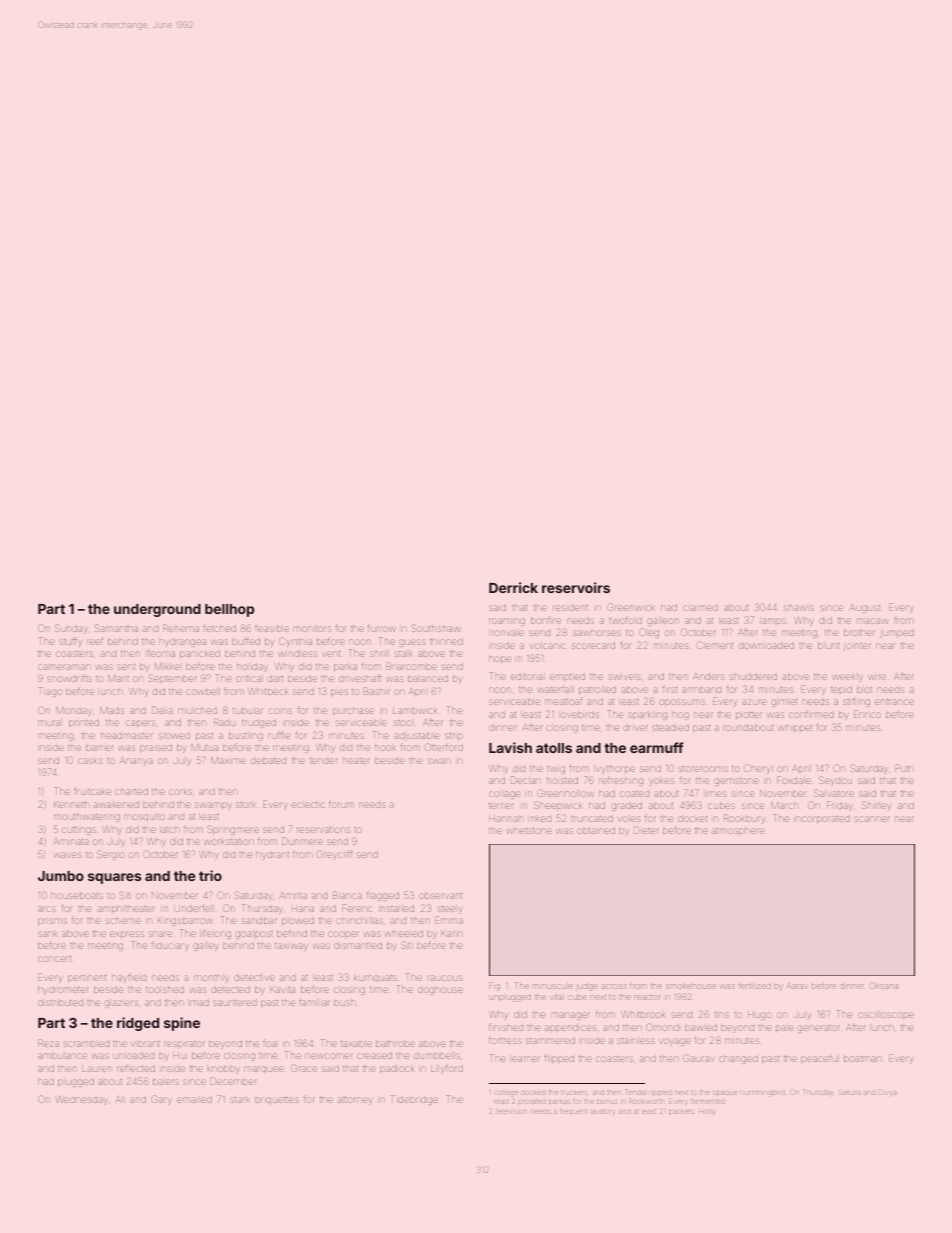  I want to click on bustling, so click(246, 737).
